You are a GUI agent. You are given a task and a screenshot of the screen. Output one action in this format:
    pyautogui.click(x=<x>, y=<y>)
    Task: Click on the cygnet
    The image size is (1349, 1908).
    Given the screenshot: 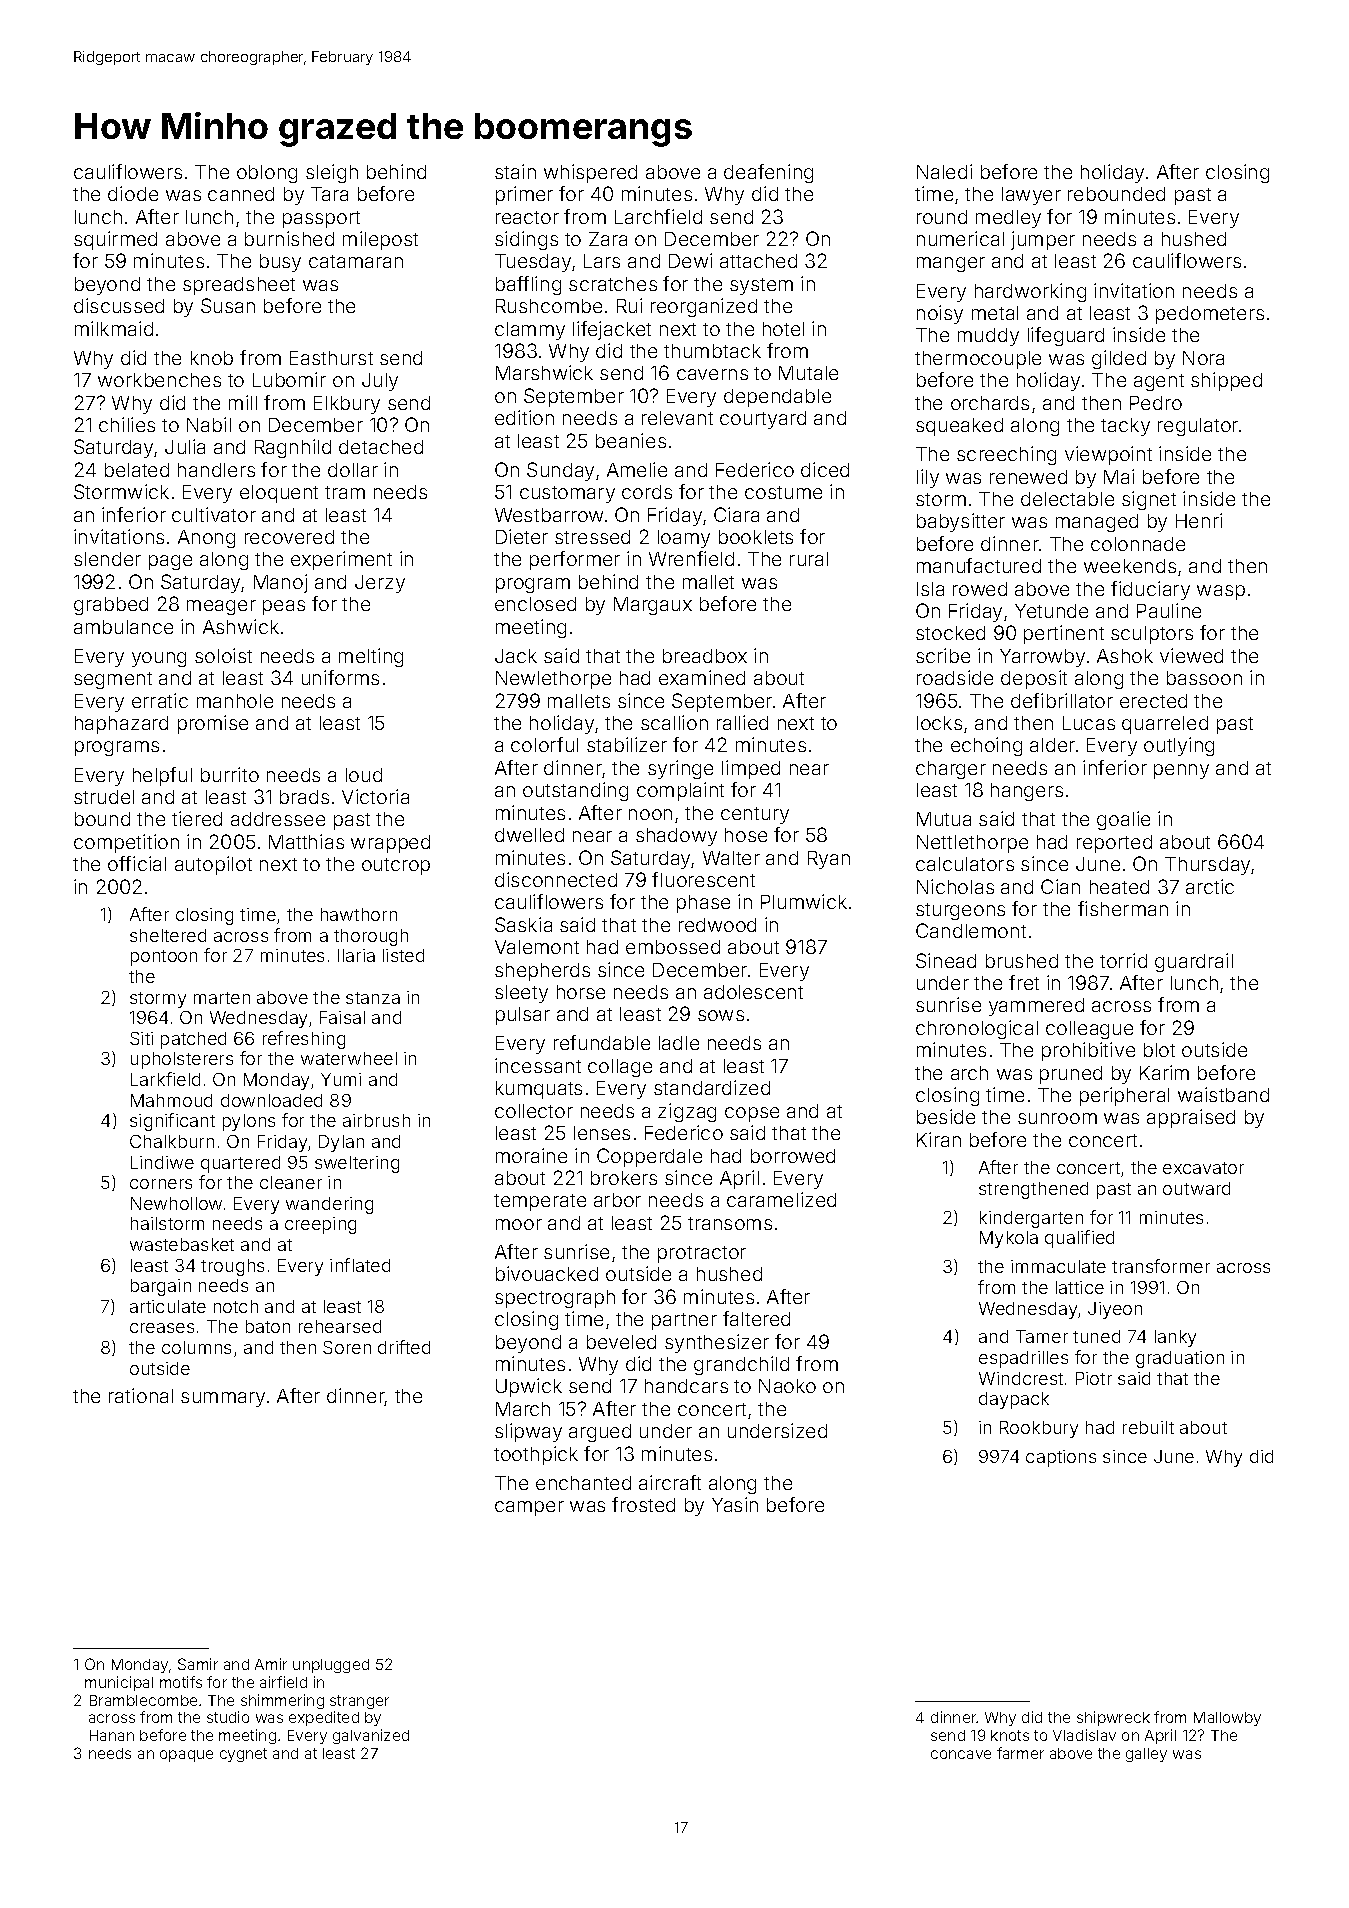 What is the action you would take?
    pyautogui.click(x=243, y=1755)
